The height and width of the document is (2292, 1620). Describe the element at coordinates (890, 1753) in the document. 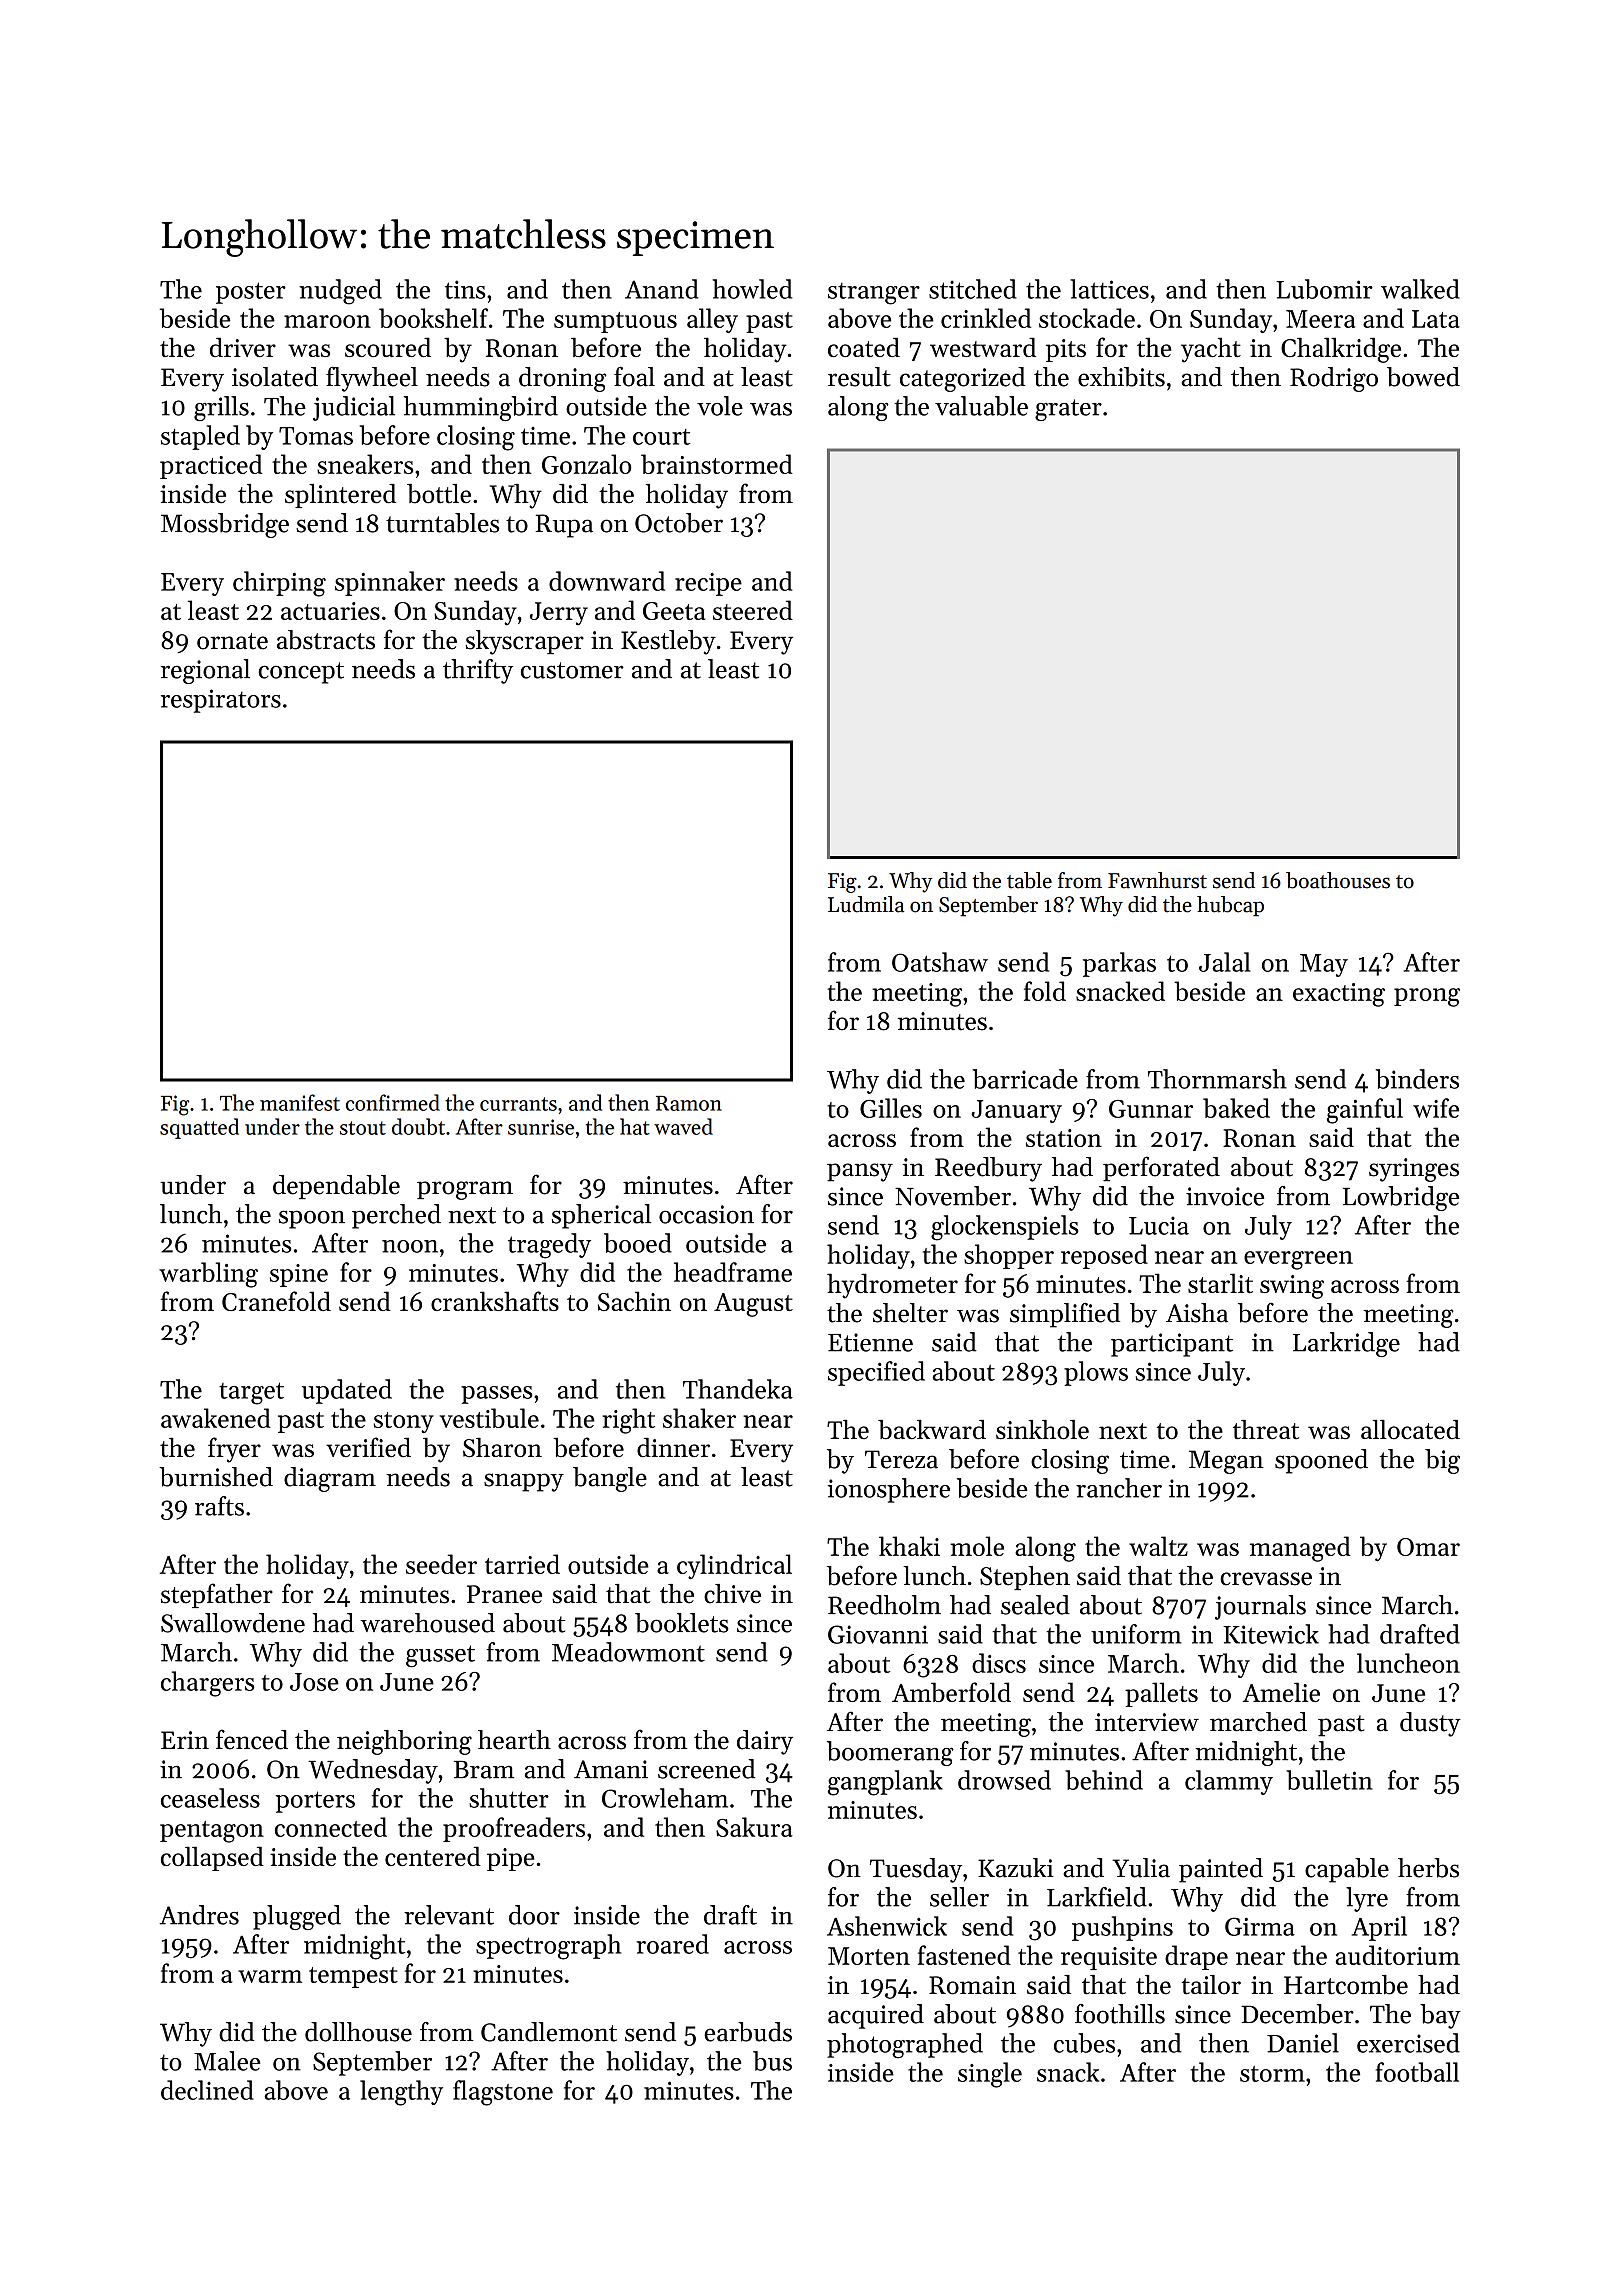

I see `boomerang` at that location.
